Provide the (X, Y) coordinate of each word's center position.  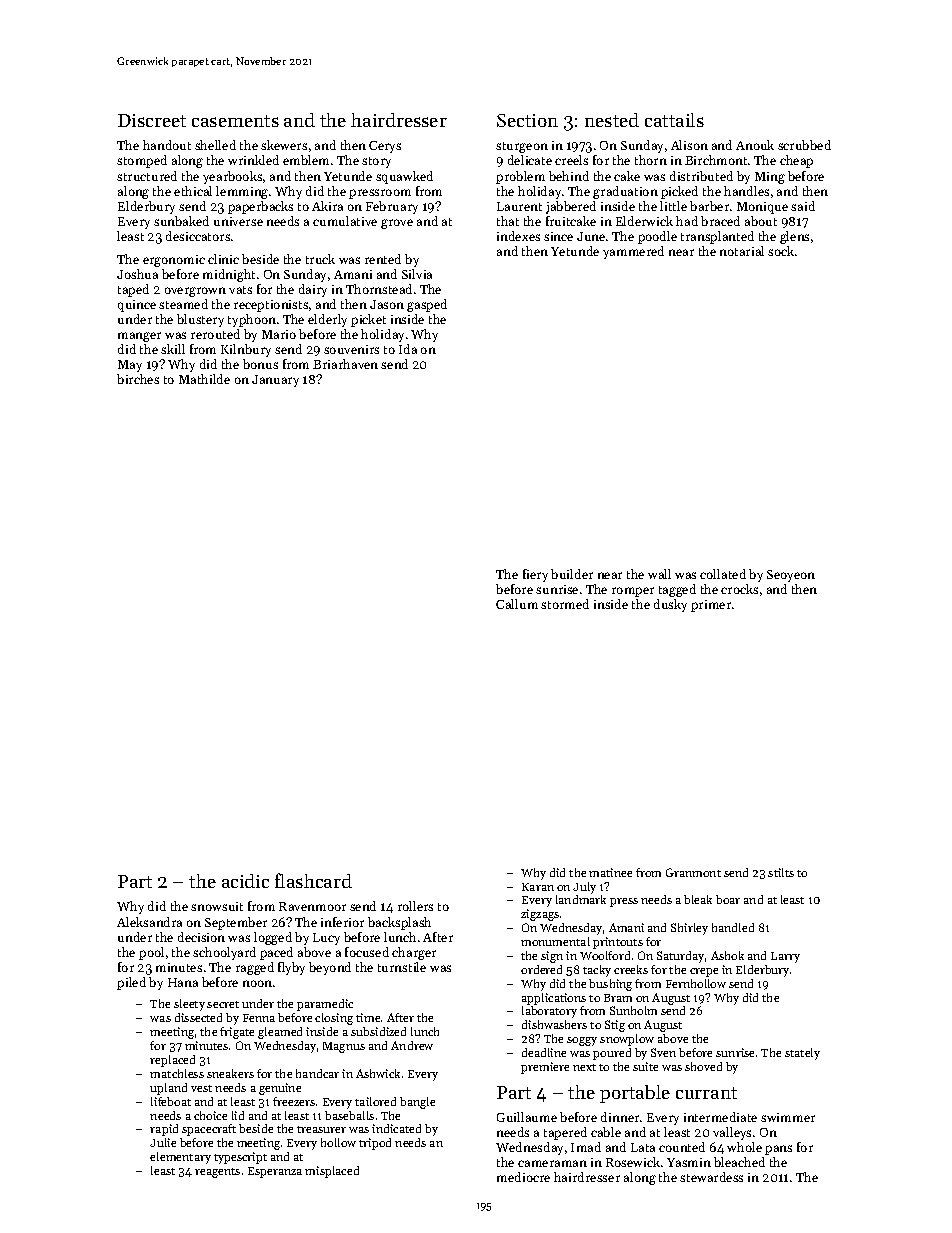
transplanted (717, 237)
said (803, 206)
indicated (396, 1128)
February (392, 207)
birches (138, 379)
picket (368, 320)
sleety (189, 1005)
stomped (142, 161)
